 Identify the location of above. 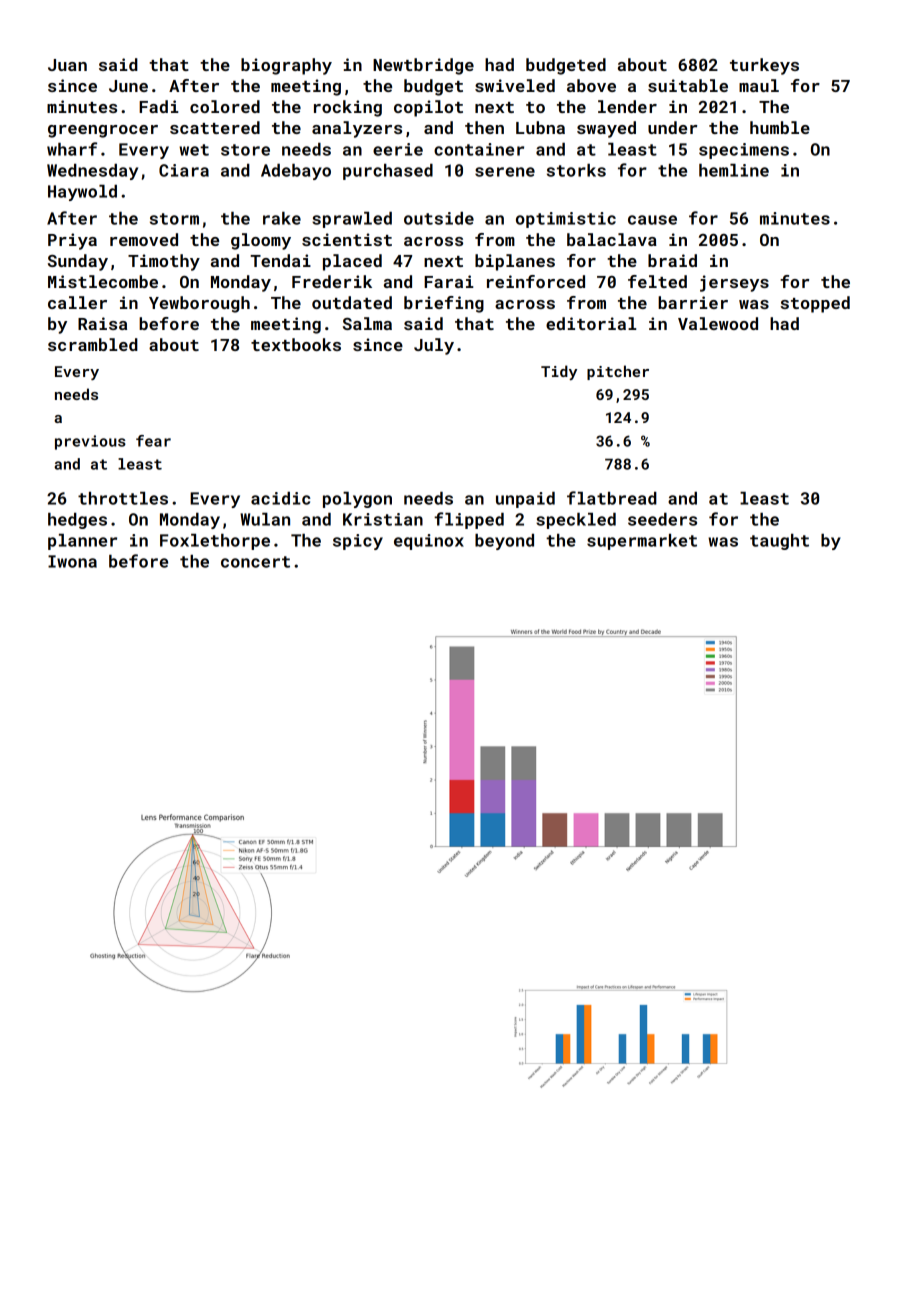
(591, 85).
